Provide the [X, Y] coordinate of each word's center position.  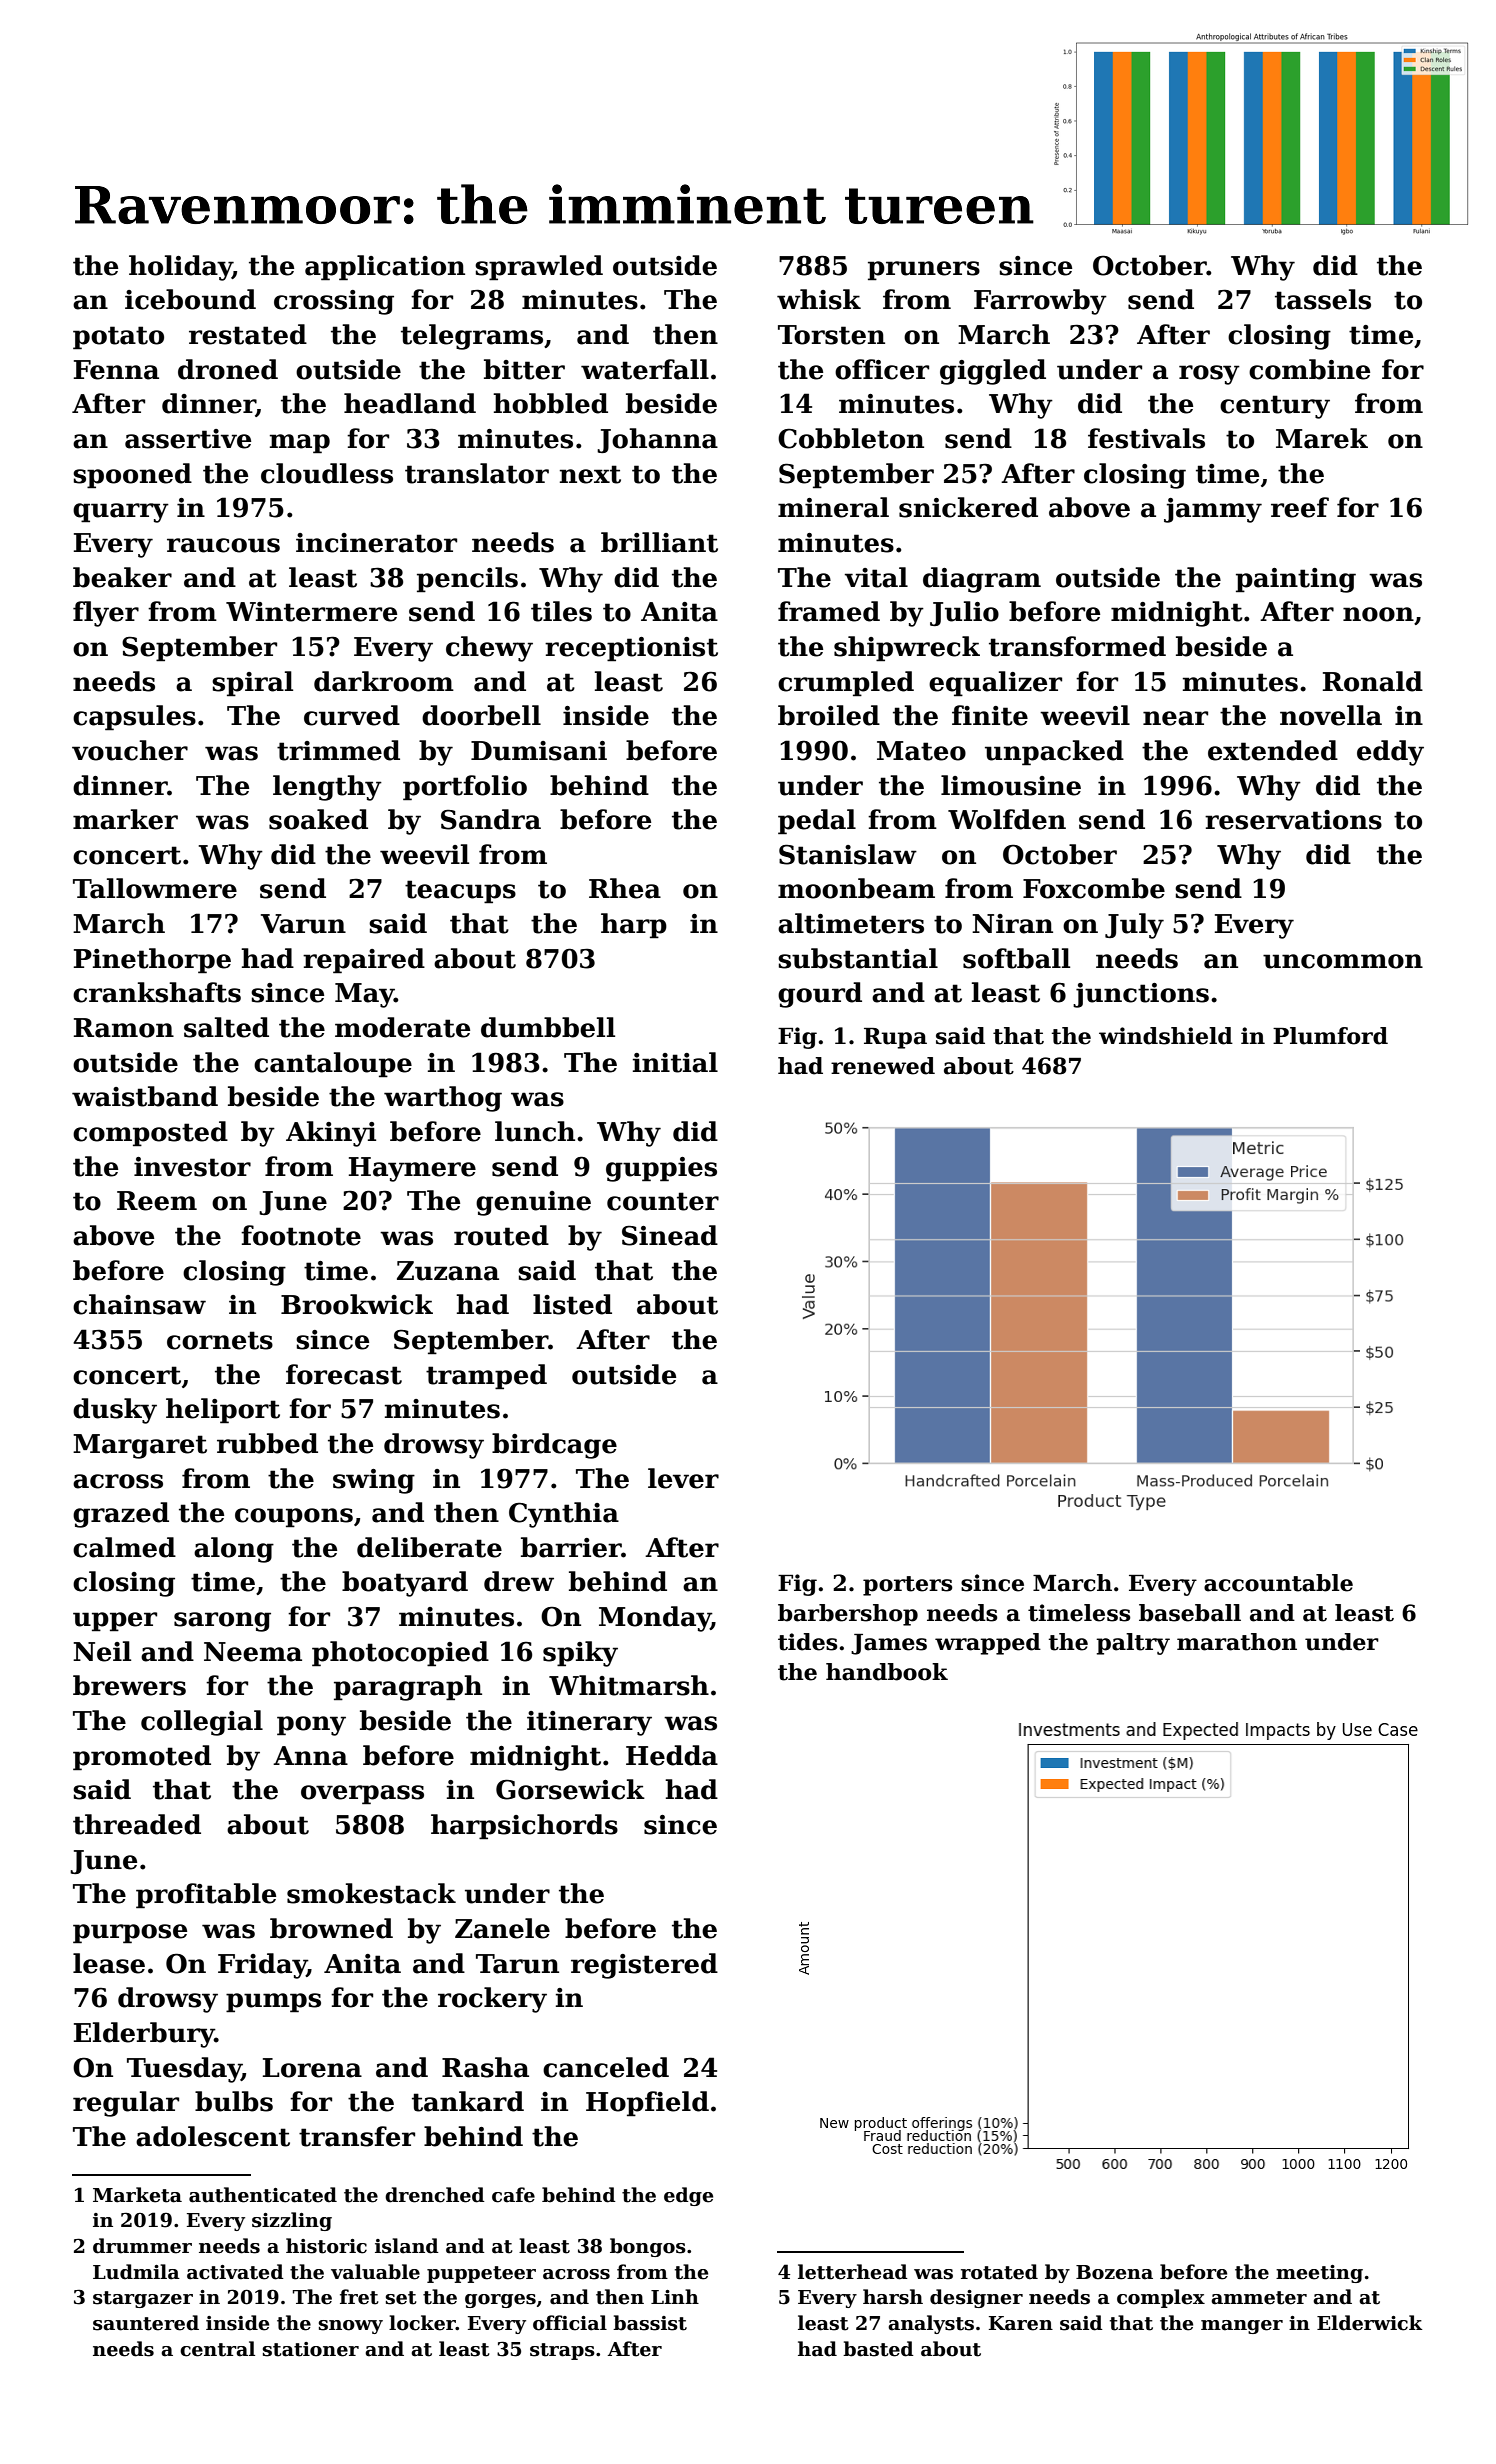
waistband [145, 1096]
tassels [1323, 299]
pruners [924, 271]
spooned [132, 476]
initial [675, 1062]
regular [126, 2104]
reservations [1293, 820]
